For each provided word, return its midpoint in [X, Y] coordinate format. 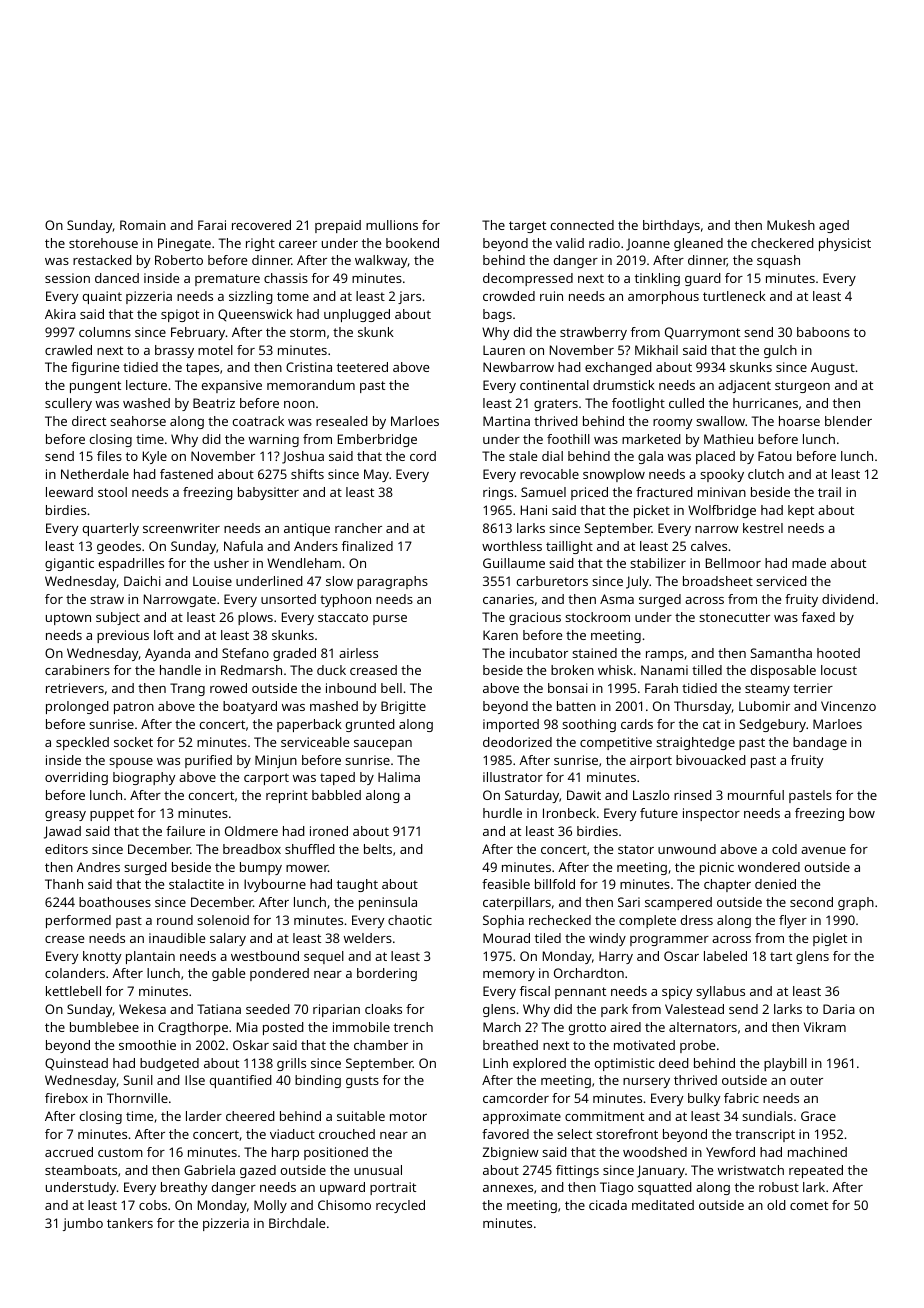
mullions [392, 225]
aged [834, 226]
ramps [665, 656]
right [260, 244]
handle [180, 670]
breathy [184, 1188]
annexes [508, 1188]
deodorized [517, 742]
